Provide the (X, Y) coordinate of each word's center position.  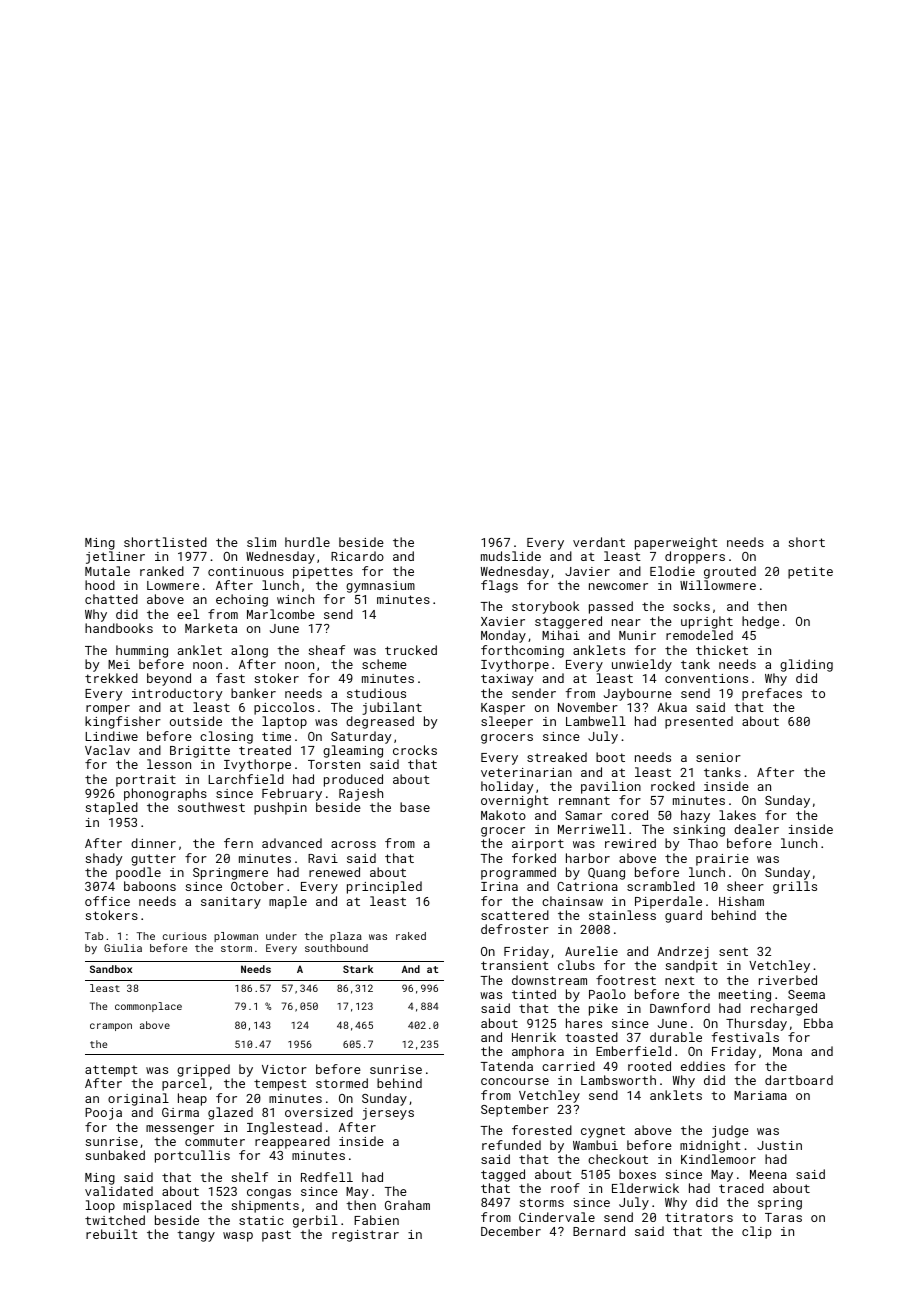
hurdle (307, 542)
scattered (515, 915)
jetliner (115, 557)
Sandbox (111, 969)
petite (810, 573)
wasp (238, 1237)
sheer (745, 886)
